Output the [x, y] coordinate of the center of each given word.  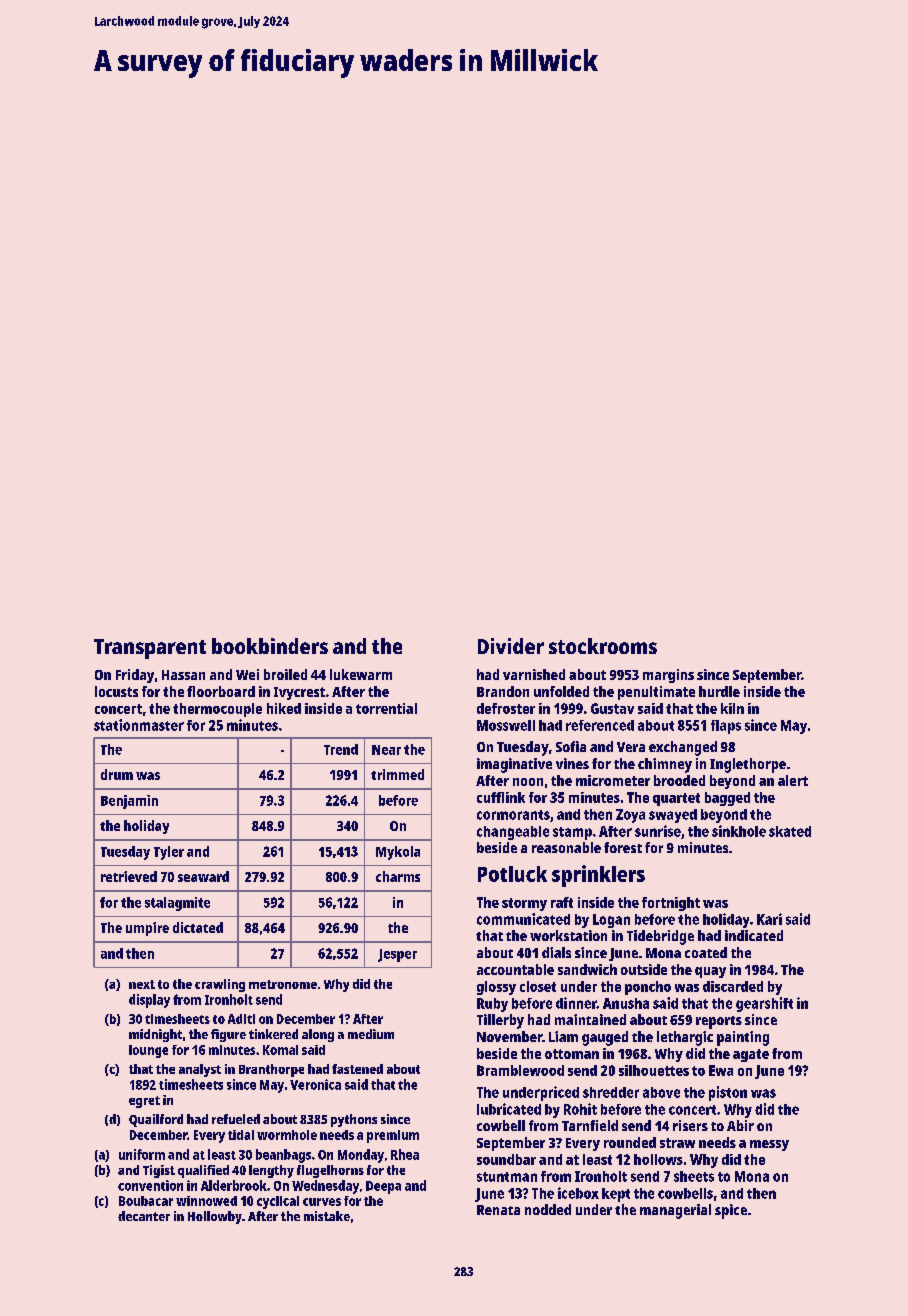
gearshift [764, 1004]
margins [668, 676]
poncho [648, 988]
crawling [220, 985]
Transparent [150, 649]
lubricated [509, 1109]
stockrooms [603, 646]
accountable [515, 969]
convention [150, 1185]
